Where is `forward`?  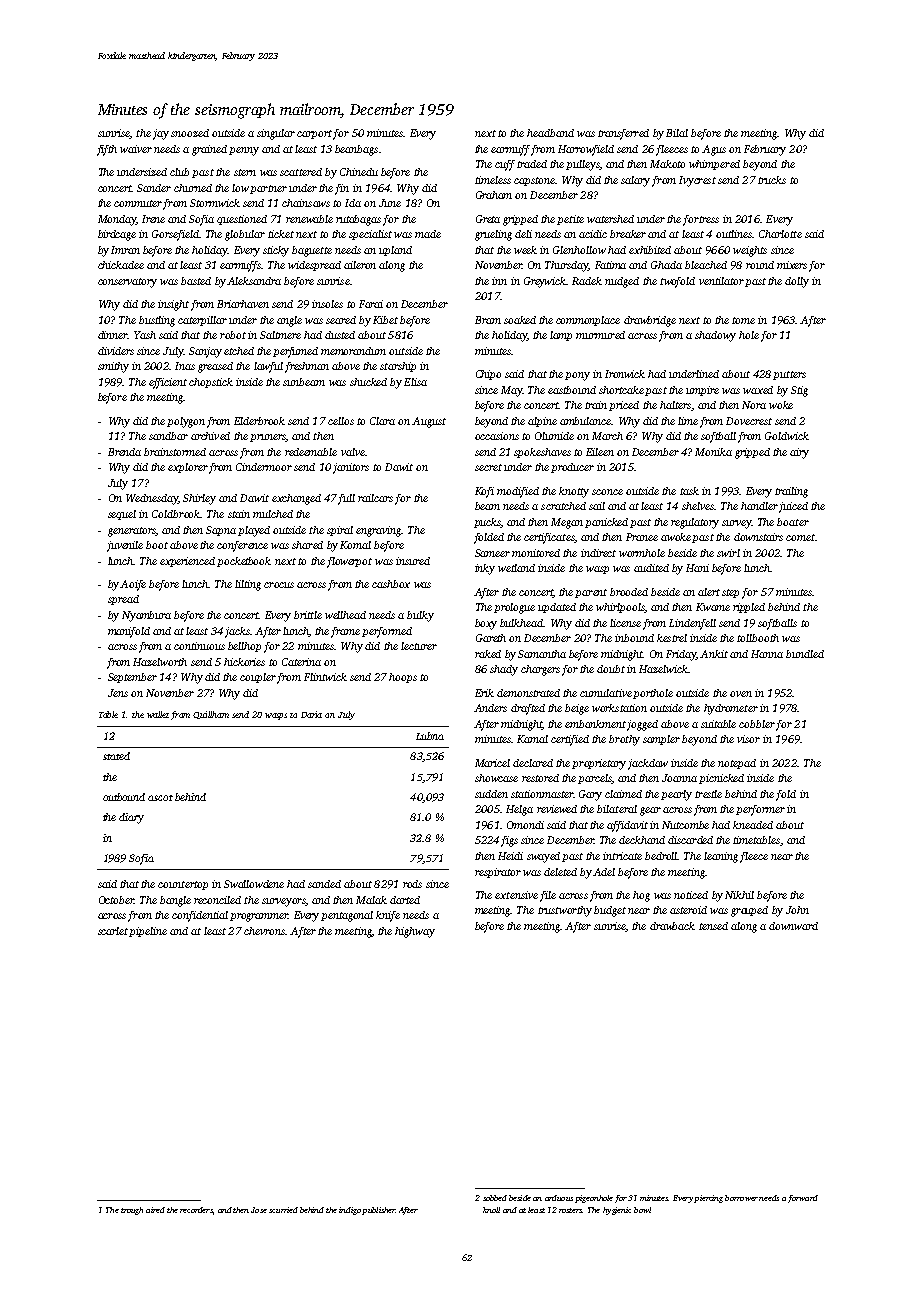 forward is located at coordinates (803, 1199).
